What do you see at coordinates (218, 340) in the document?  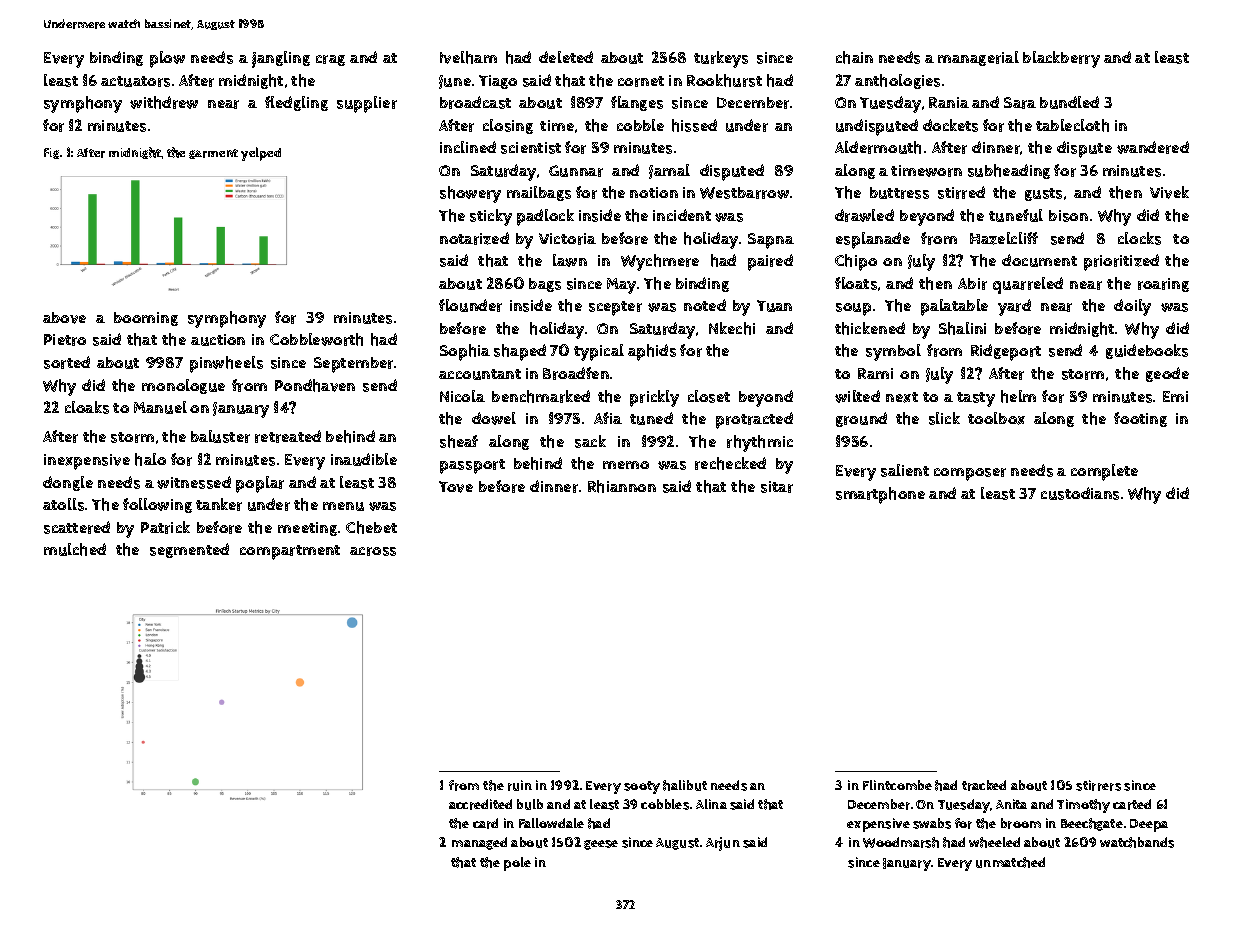 I see `auction` at bounding box center [218, 340].
